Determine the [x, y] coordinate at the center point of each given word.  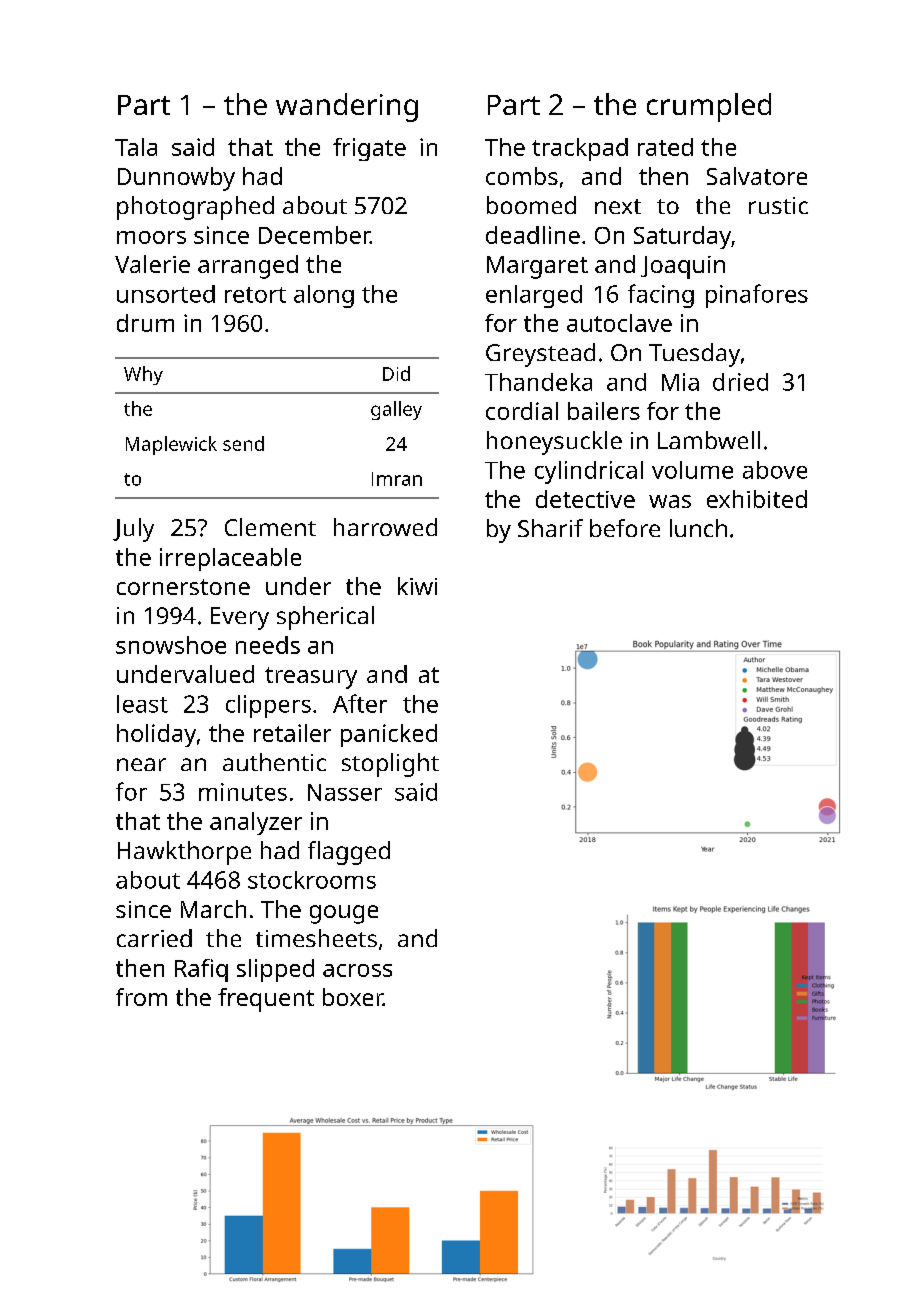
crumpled [709, 107]
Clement [270, 527]
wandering [347, 107]
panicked [389, 735]
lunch [698, 528]
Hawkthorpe [184, 853]
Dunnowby [176, 179]
